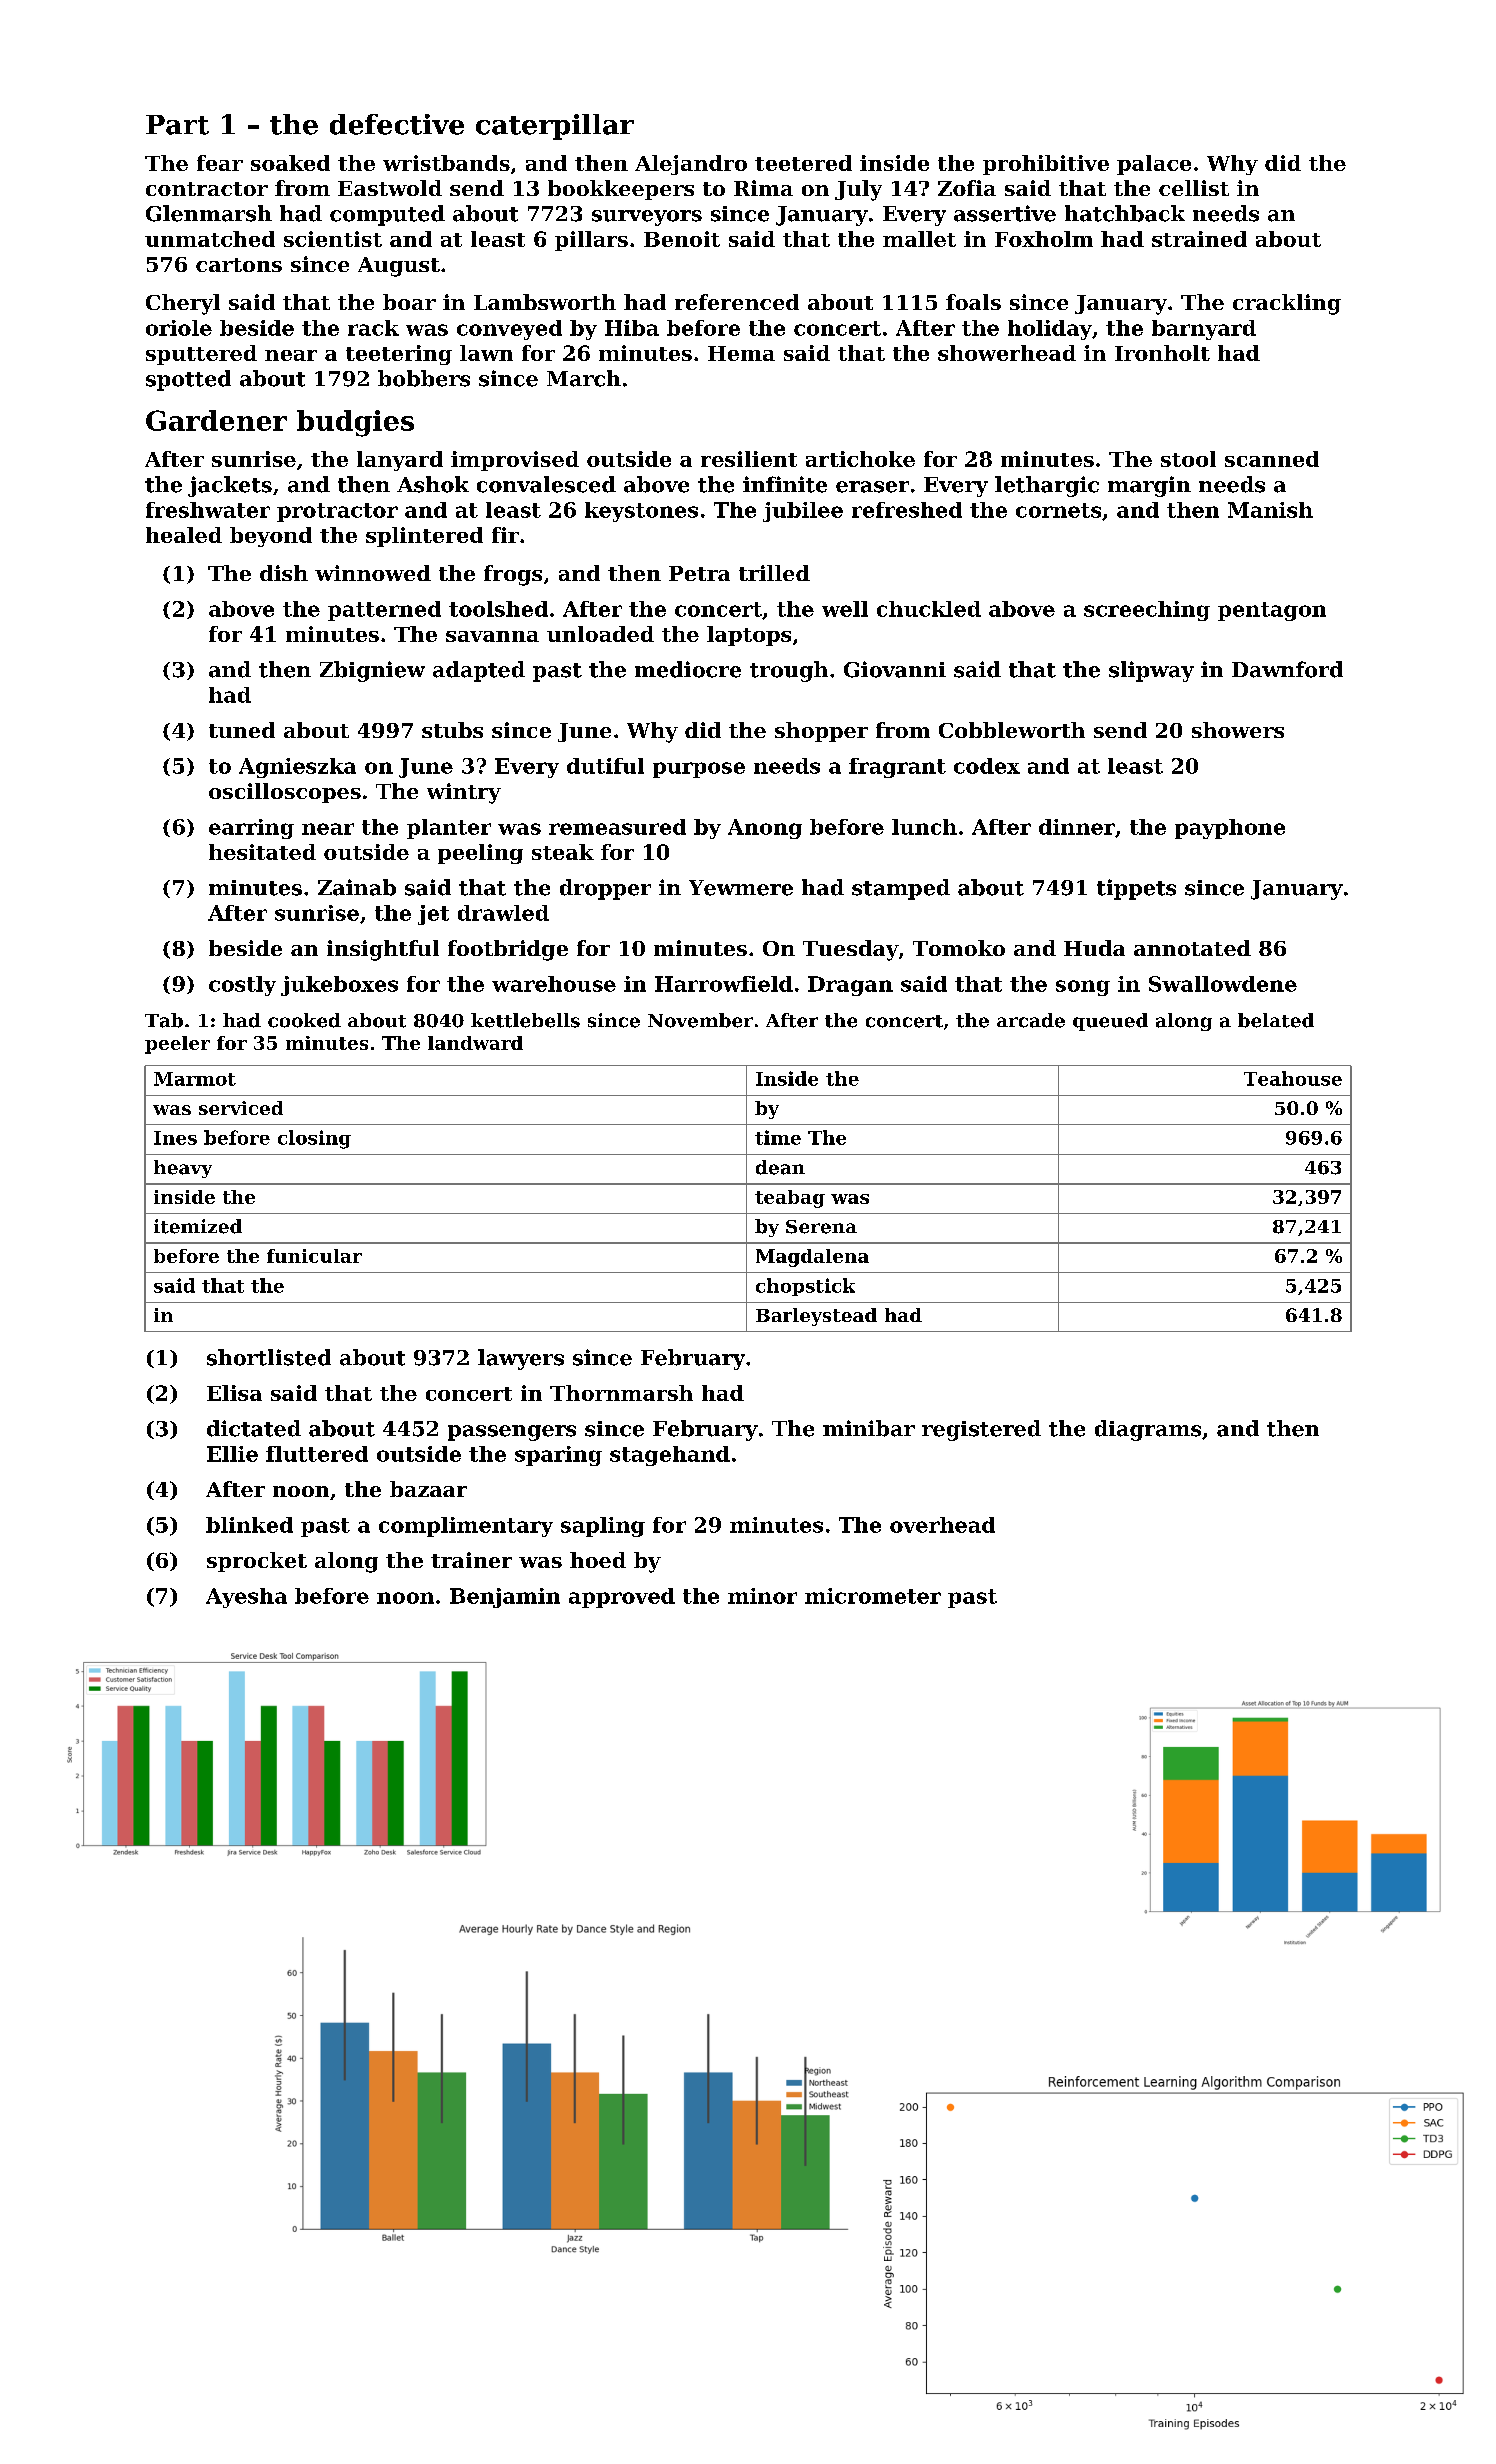 This document has width=1496, height=2464. What do you see at coordinates (1154, 165) in the document?
I see `palace` at bounding box center [1154, 165].
